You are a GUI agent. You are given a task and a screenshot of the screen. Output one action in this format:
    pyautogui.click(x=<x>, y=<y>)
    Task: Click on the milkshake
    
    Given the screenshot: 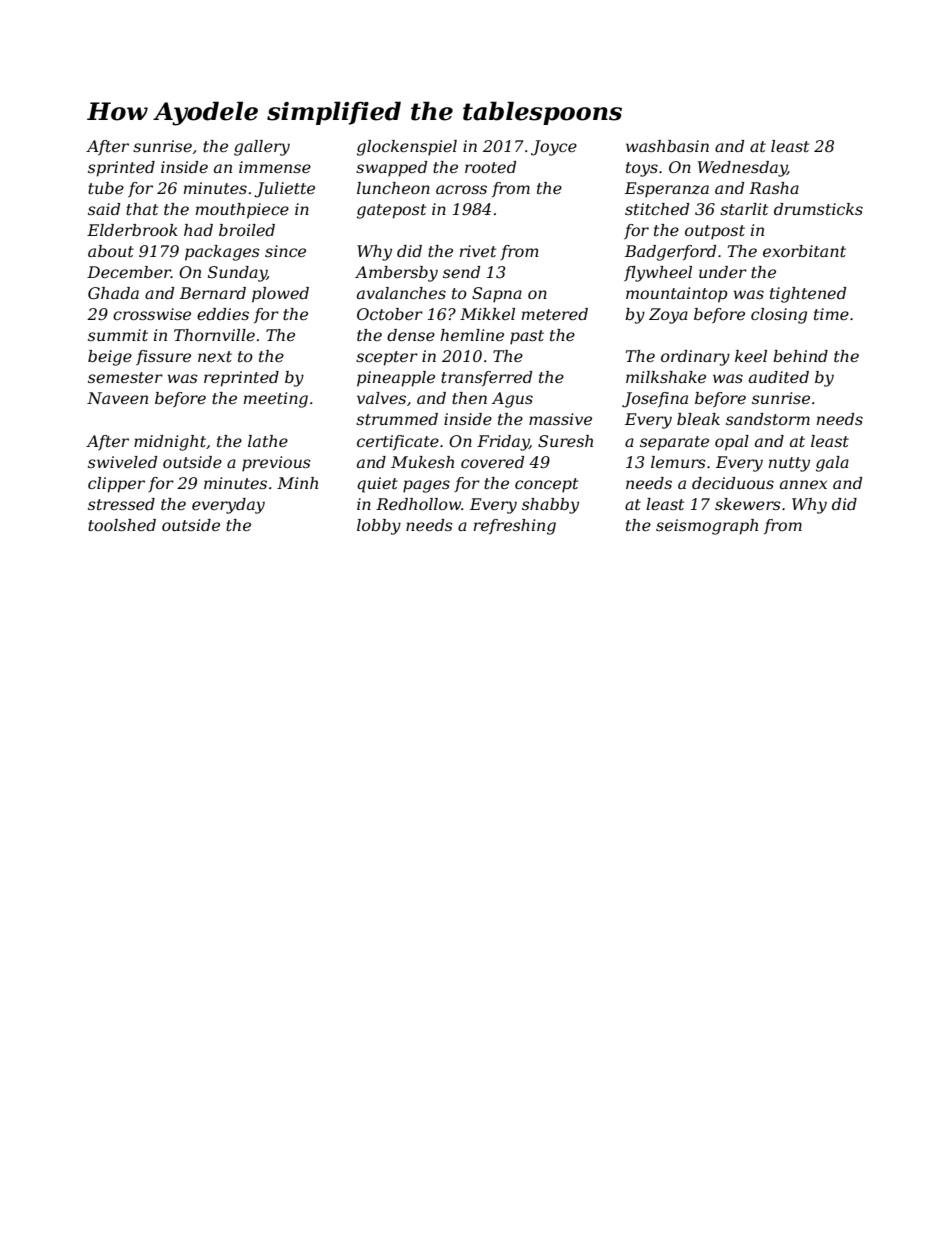 What is the action you would take?
    pyautogui.click(x=666, y=377)
